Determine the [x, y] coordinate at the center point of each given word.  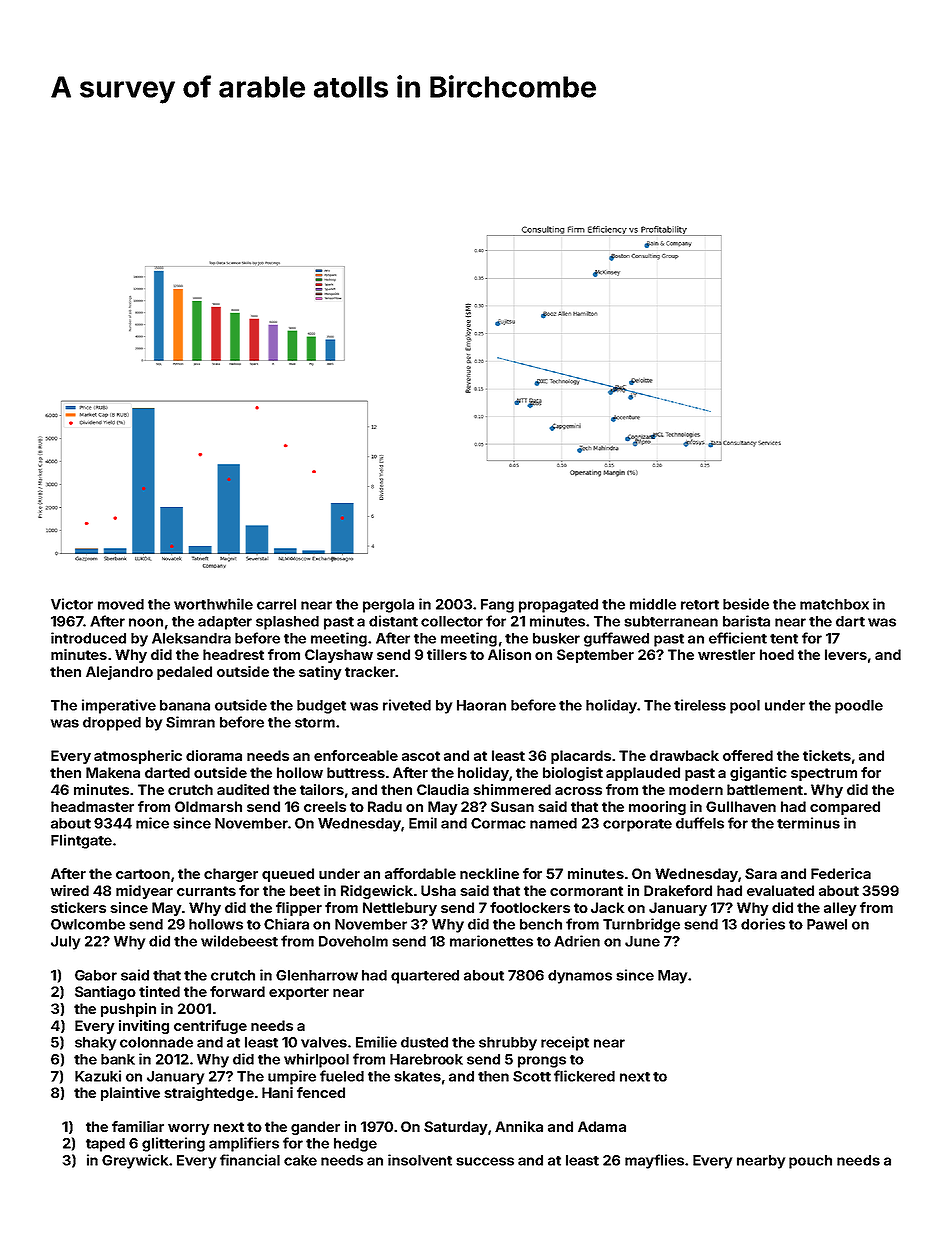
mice [152, 823]
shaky [95, 1044]
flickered [584, 1076]
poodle [859, 707]
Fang [497, 606]
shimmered [512, 789]
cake [300, 1160]
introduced [88, 638]
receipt [565, 1043]
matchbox [834, 604]
